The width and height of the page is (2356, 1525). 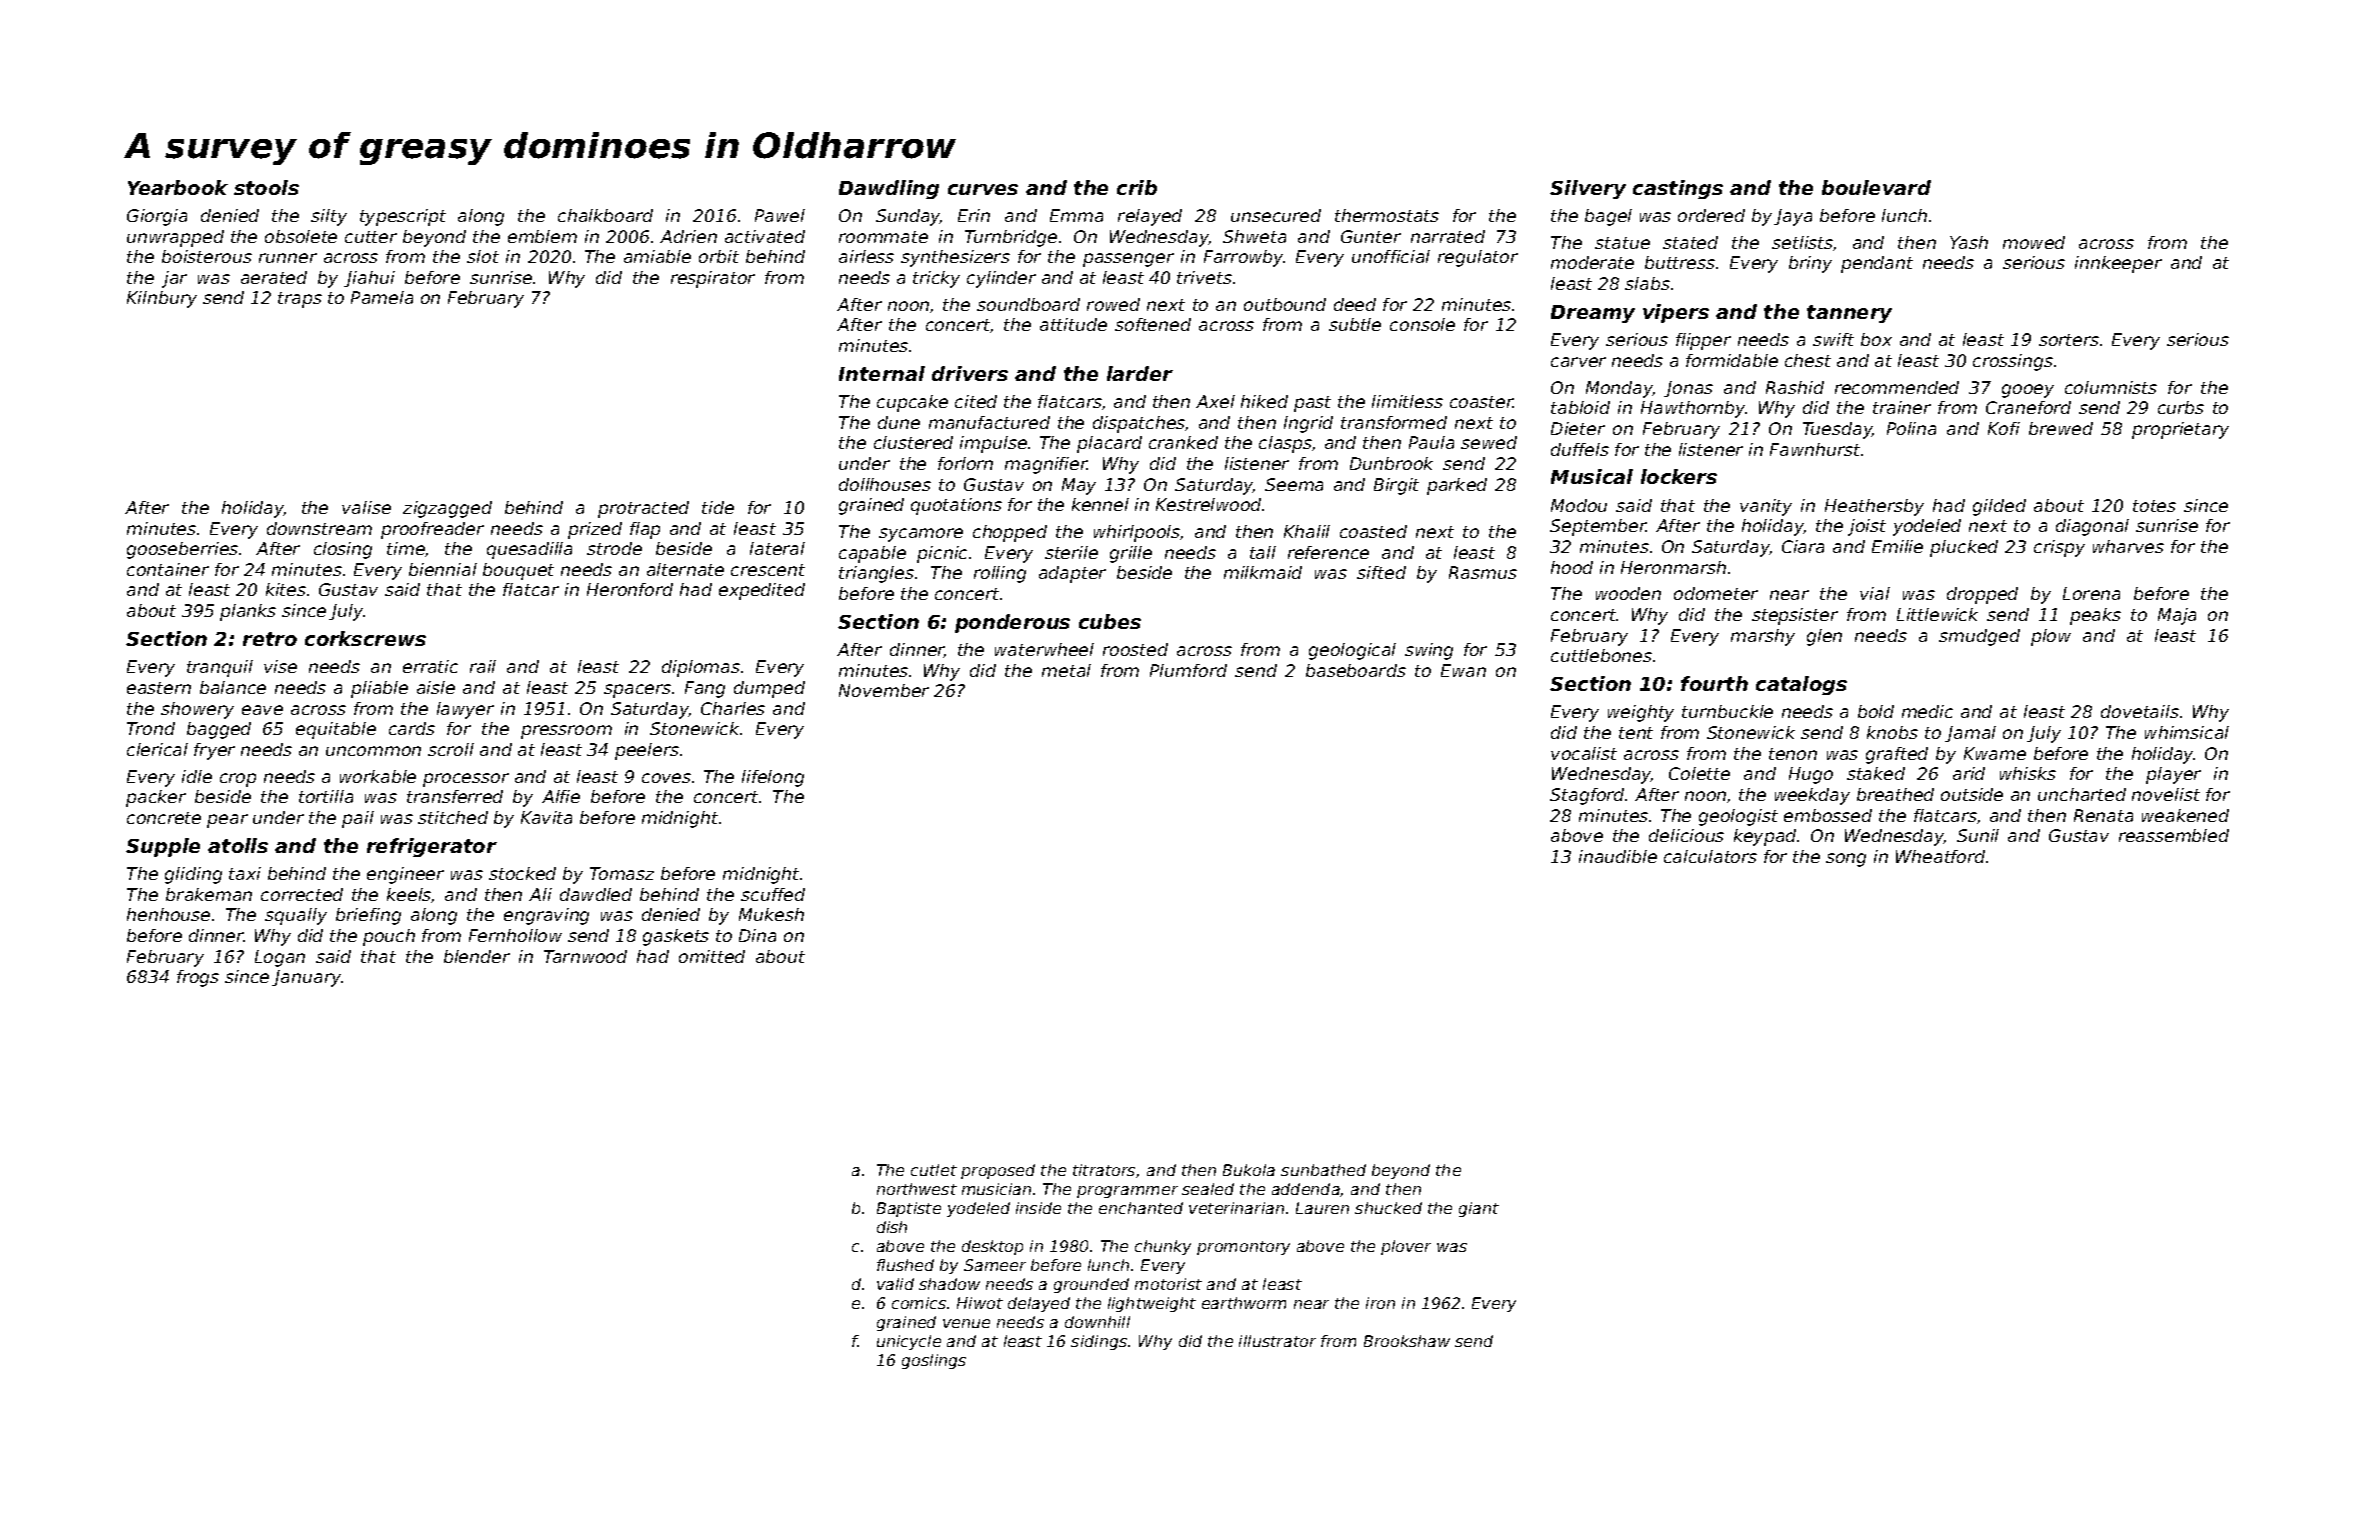 What do you see at coordinates (1618, 856) in the page?
I see `inaudible` at bounding box center [1618, 856].
